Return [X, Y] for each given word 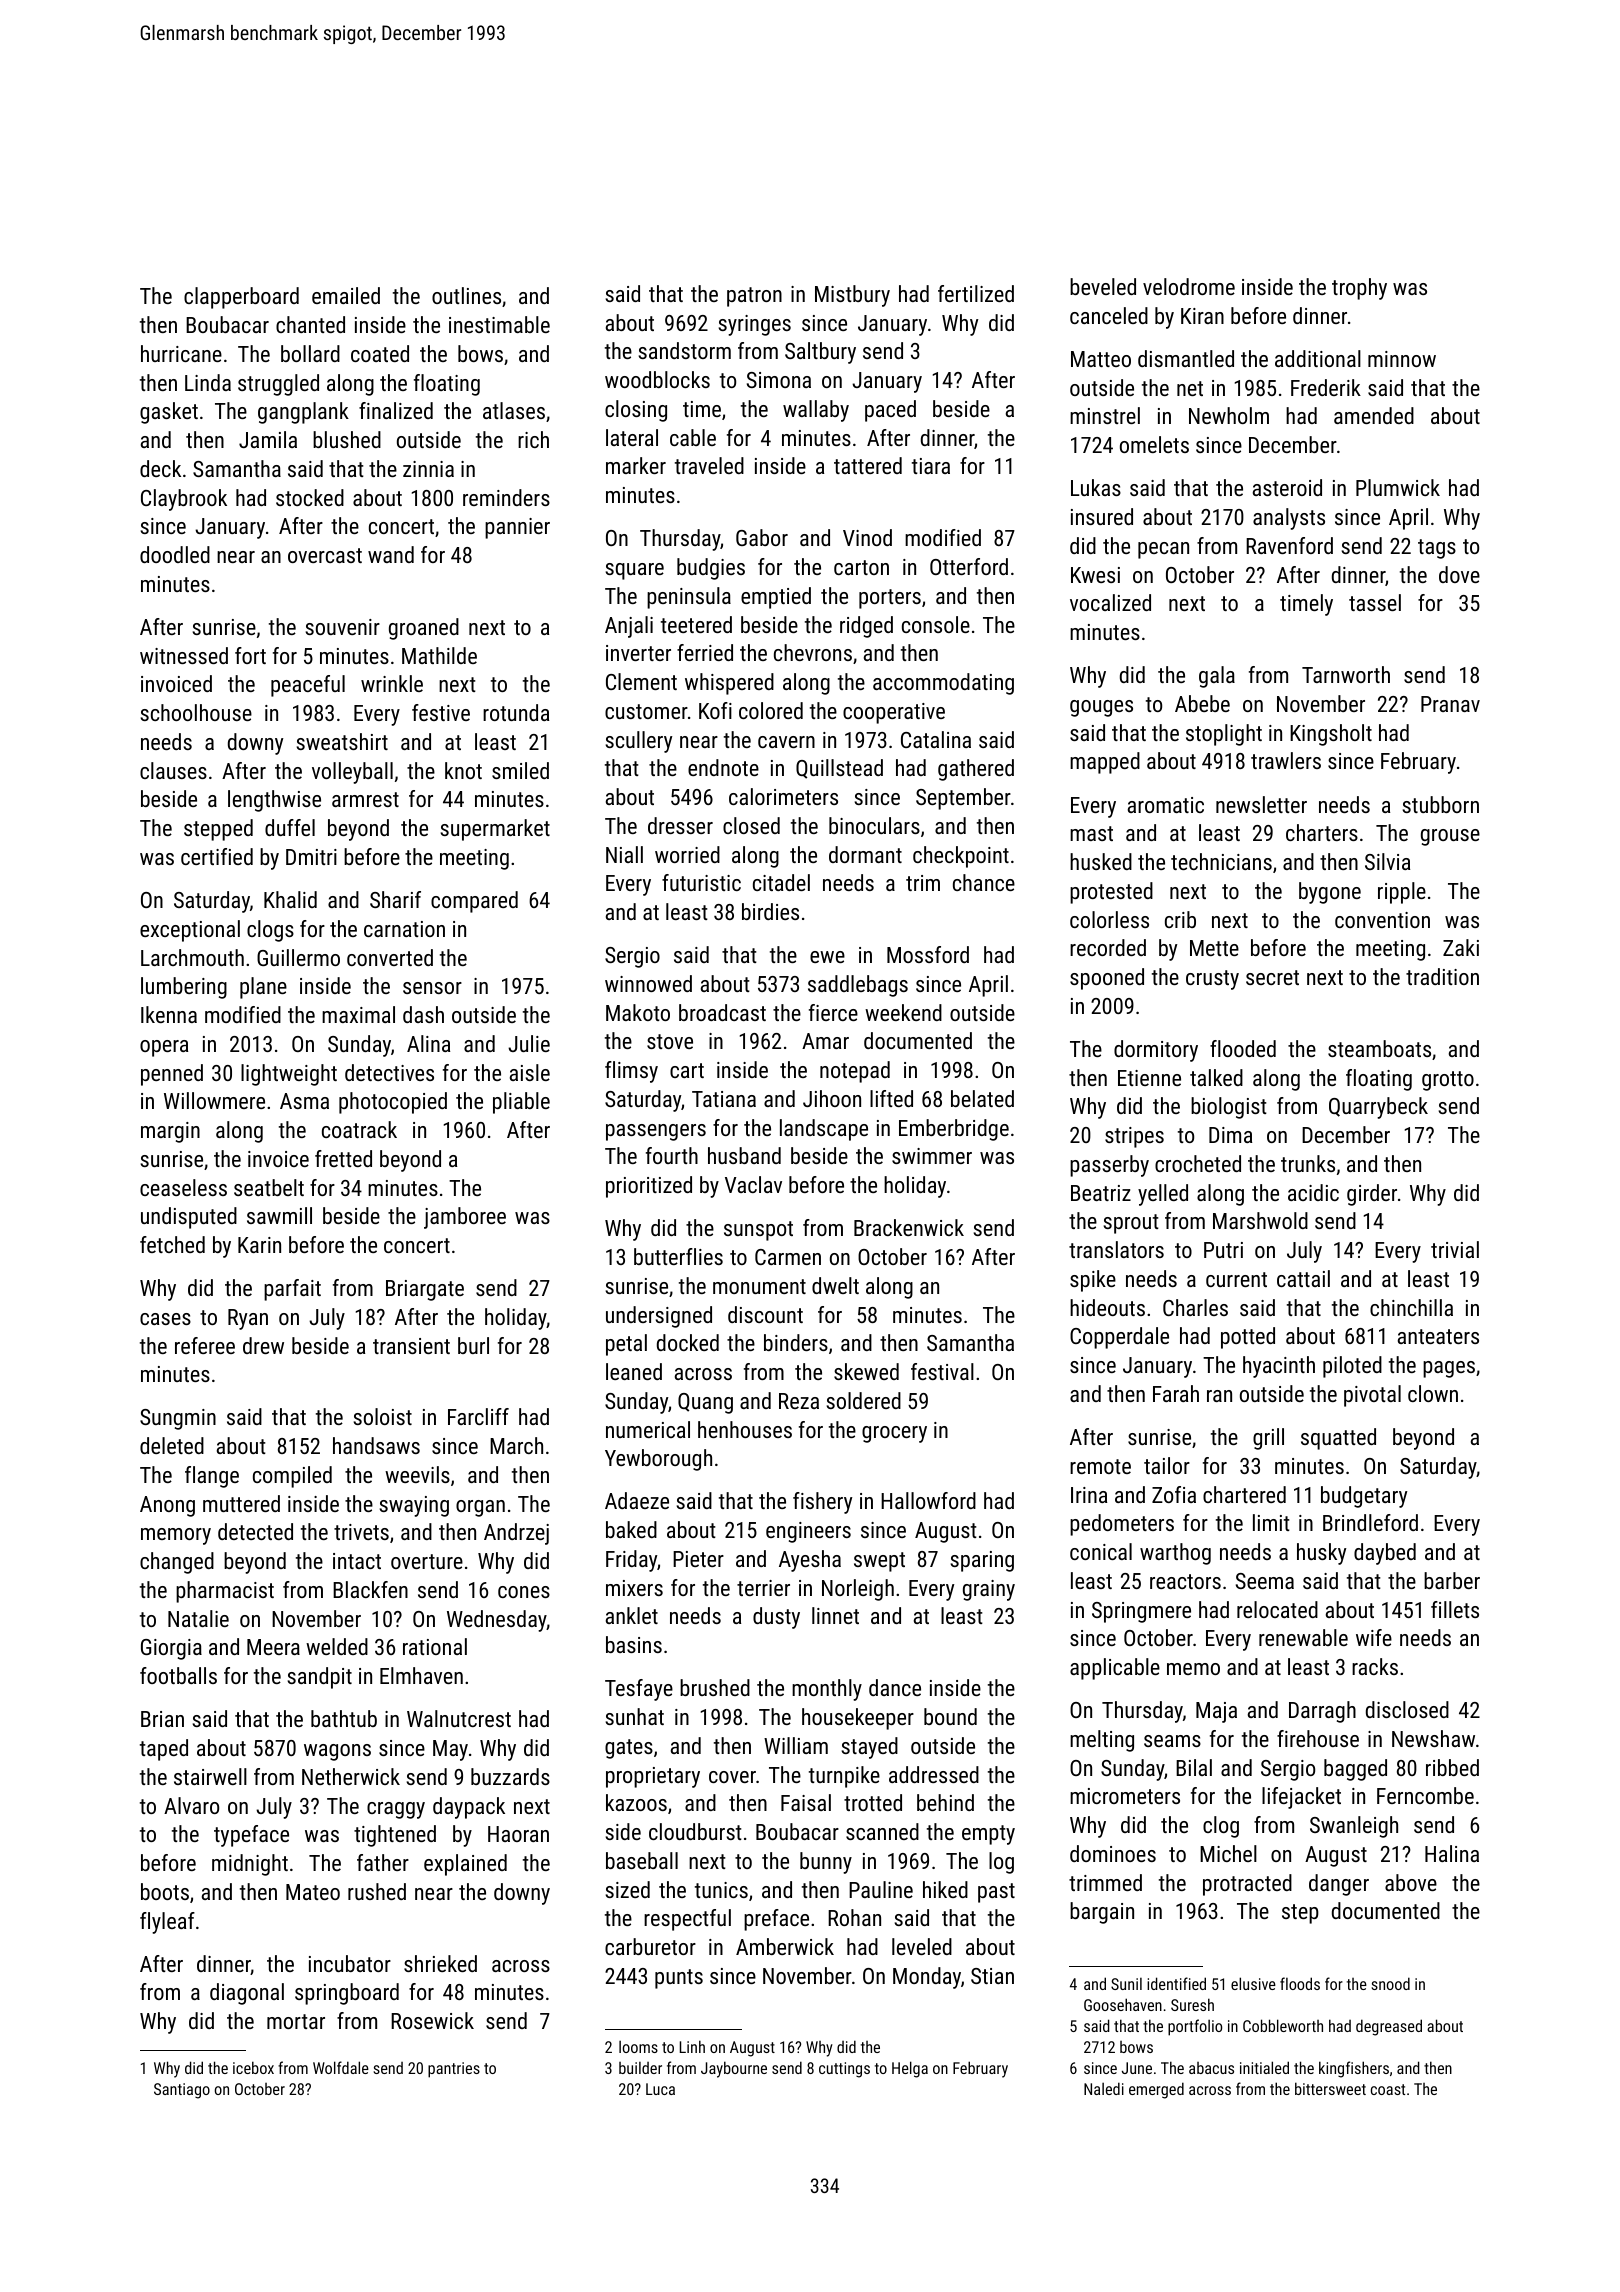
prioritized [649, 1187]
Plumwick [1398, 487]
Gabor [762, 537]
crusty [1212, 980]
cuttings [844, 2070]
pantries [454, 2070]
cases [165, 1319]
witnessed [184, 655]
